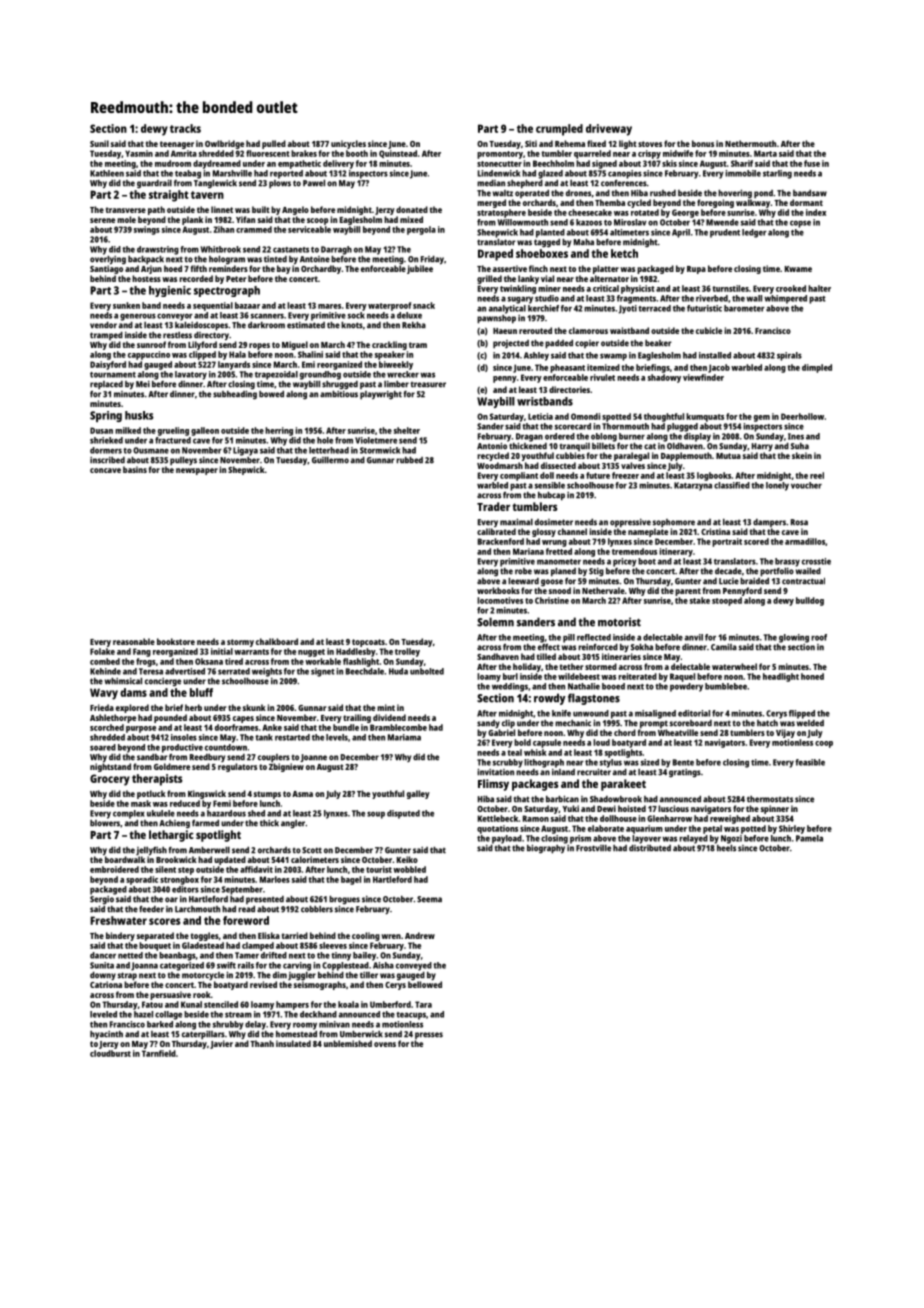  Describe the element at coordinates (242, 890) in the page. I see `September` at that location.
